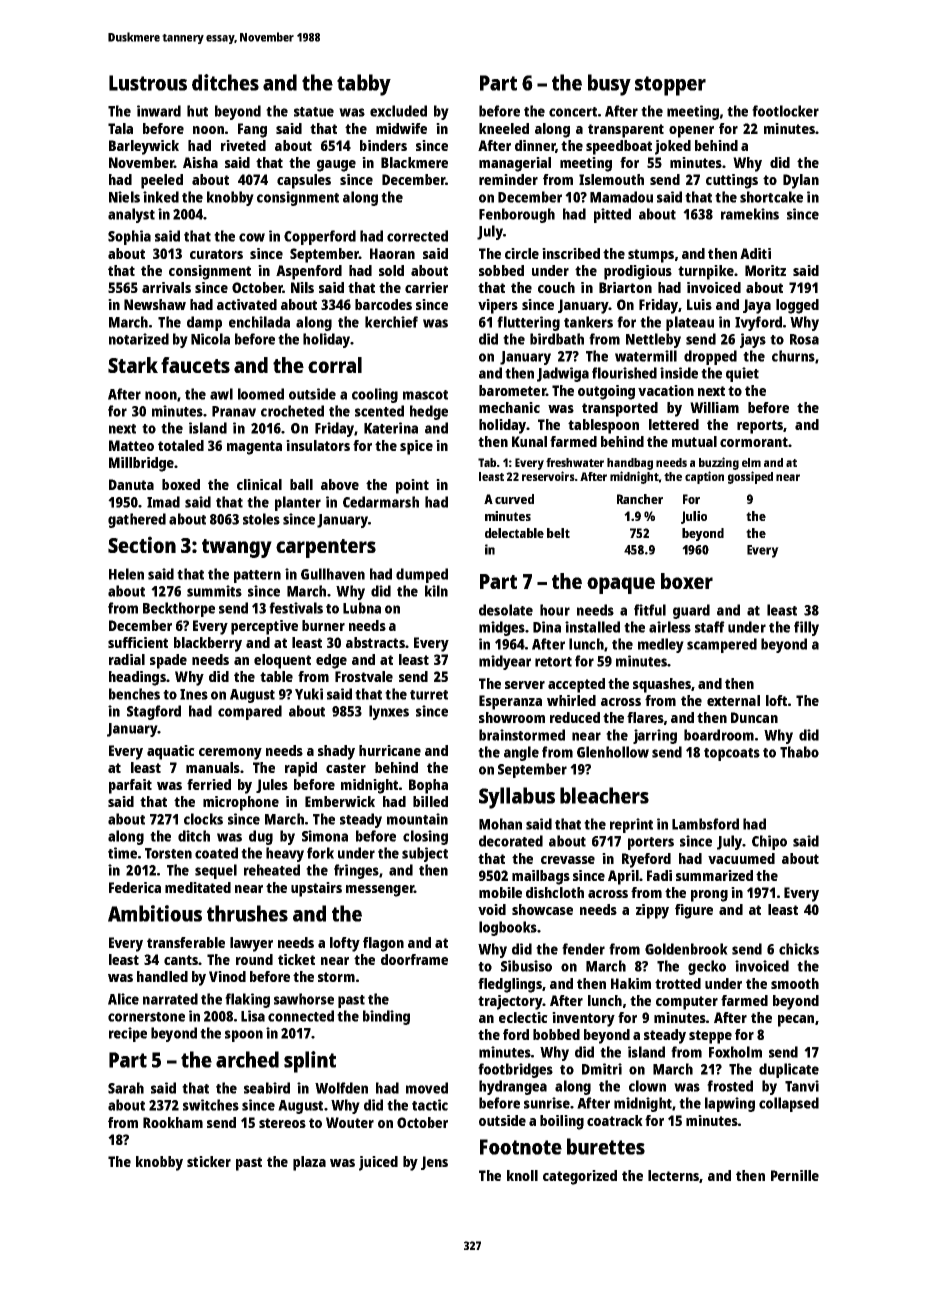  What do you see at coordinates (309, 694) in the page?
I see `Yuki` at bounding box center [309, 694].
